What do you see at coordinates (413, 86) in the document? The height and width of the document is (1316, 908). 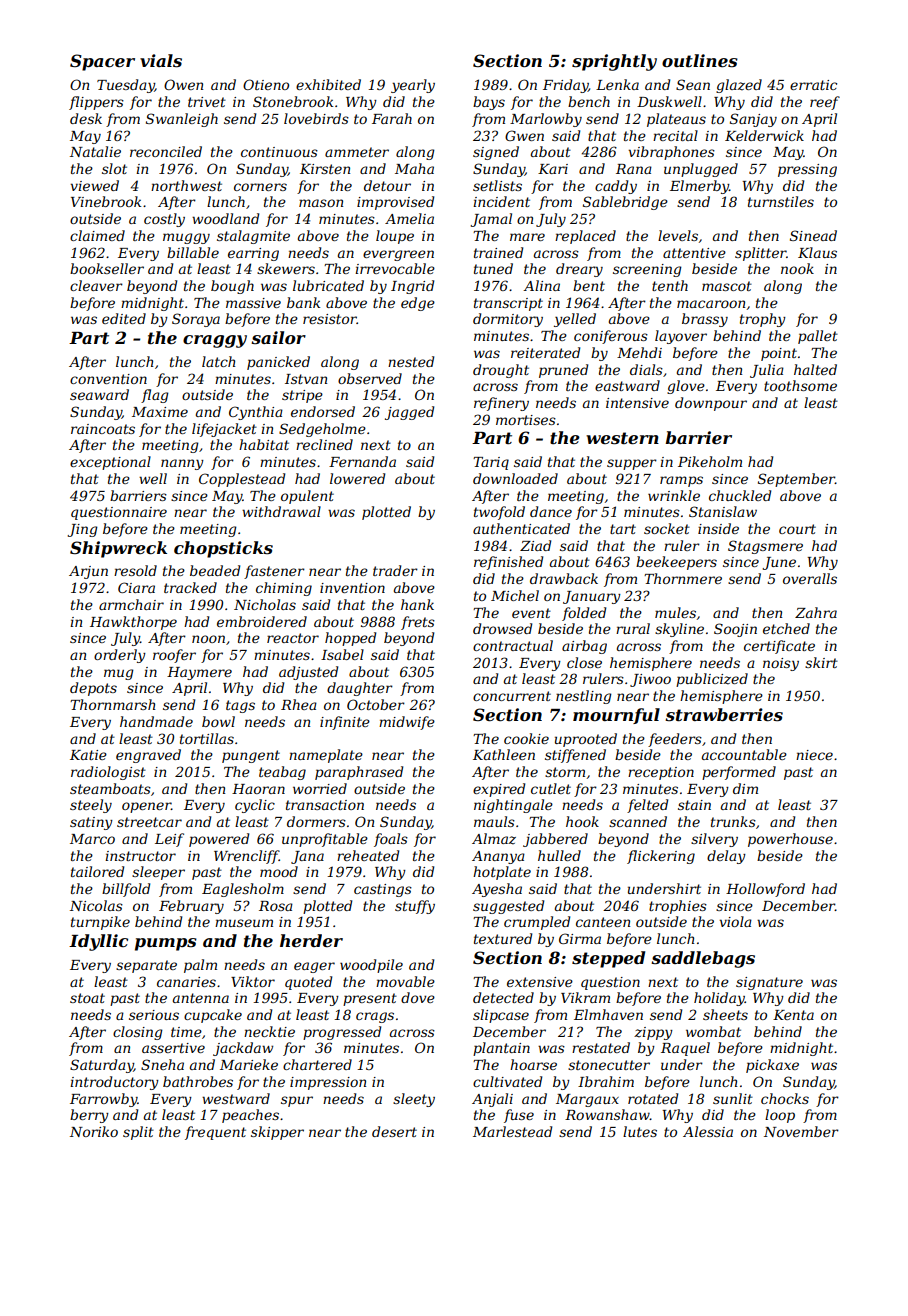 I see `yearly` at bounding box center [413, 86].
